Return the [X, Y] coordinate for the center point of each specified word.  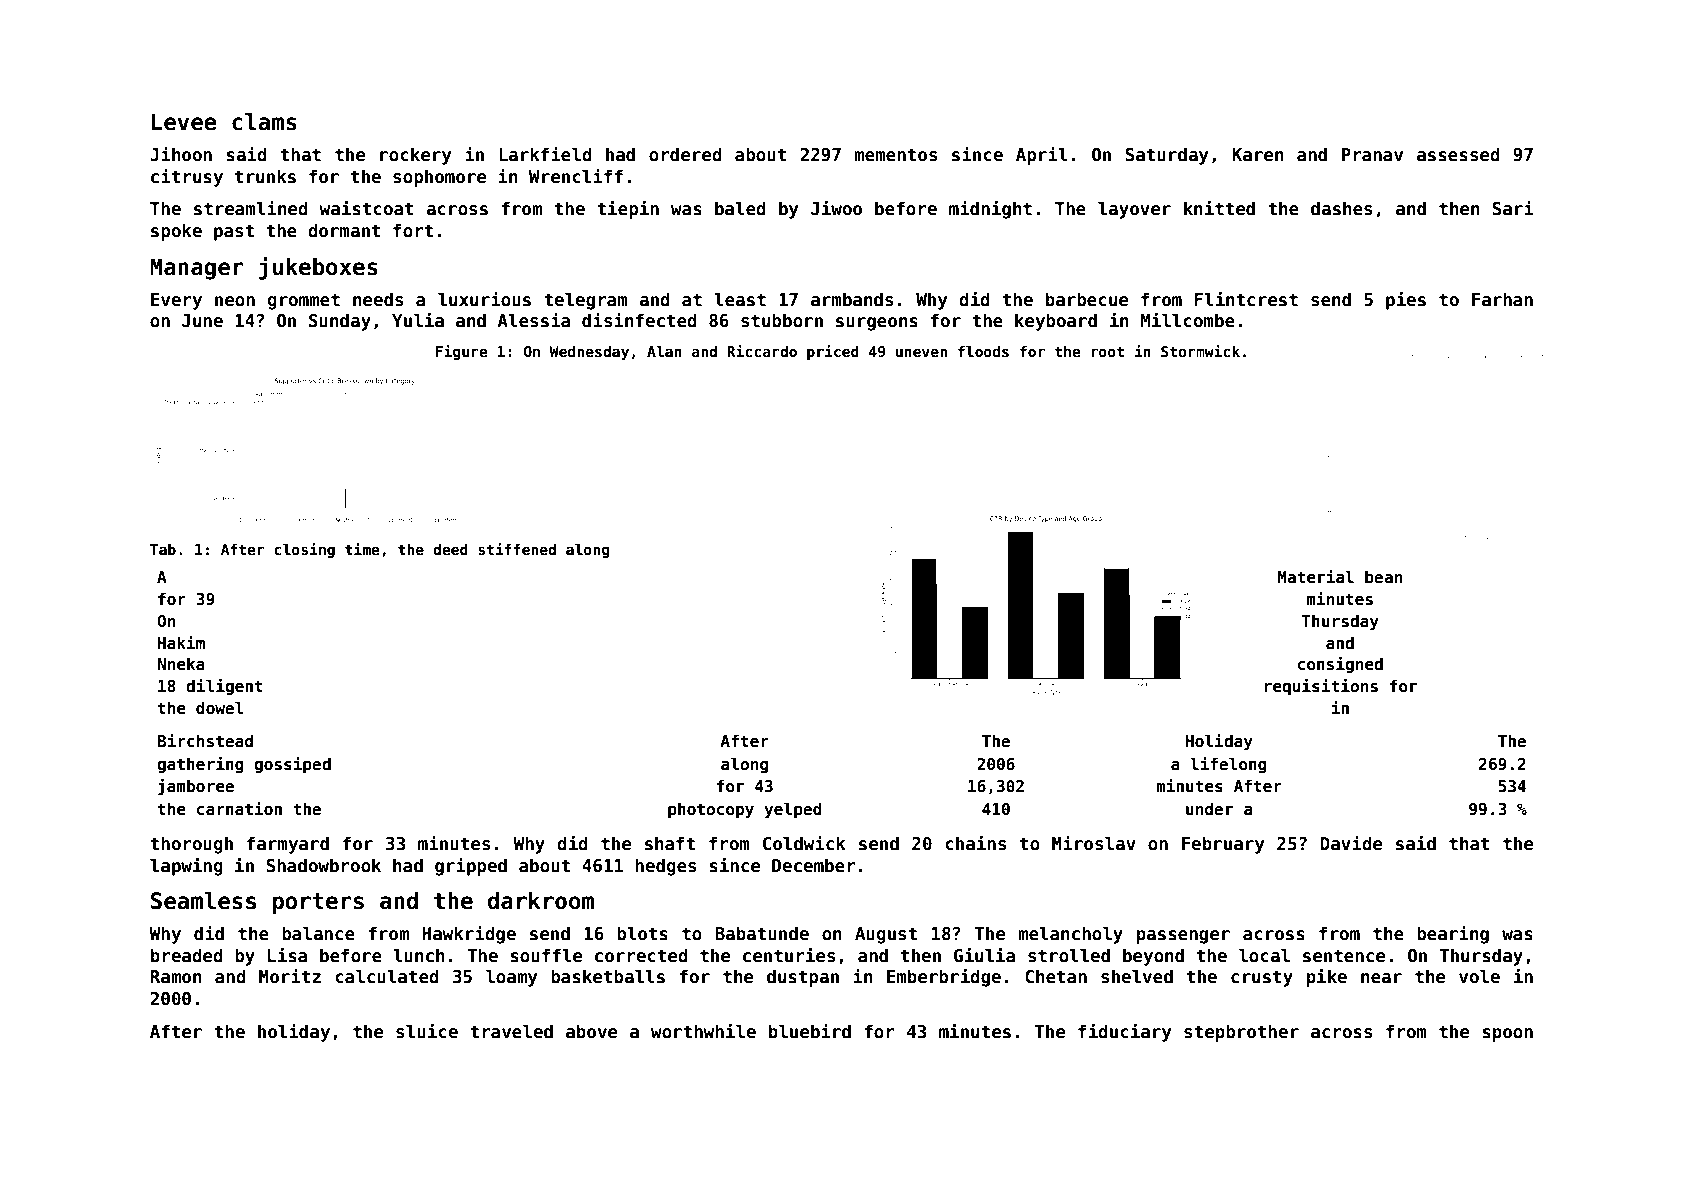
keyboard [1056, 322]
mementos [895, 155]
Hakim [181, 642]
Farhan [1502, 299]
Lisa [287, 955]
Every [176, 301]
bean [1383, 577]
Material [1316, 577]
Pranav [1372, 155]
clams [264, 122]
